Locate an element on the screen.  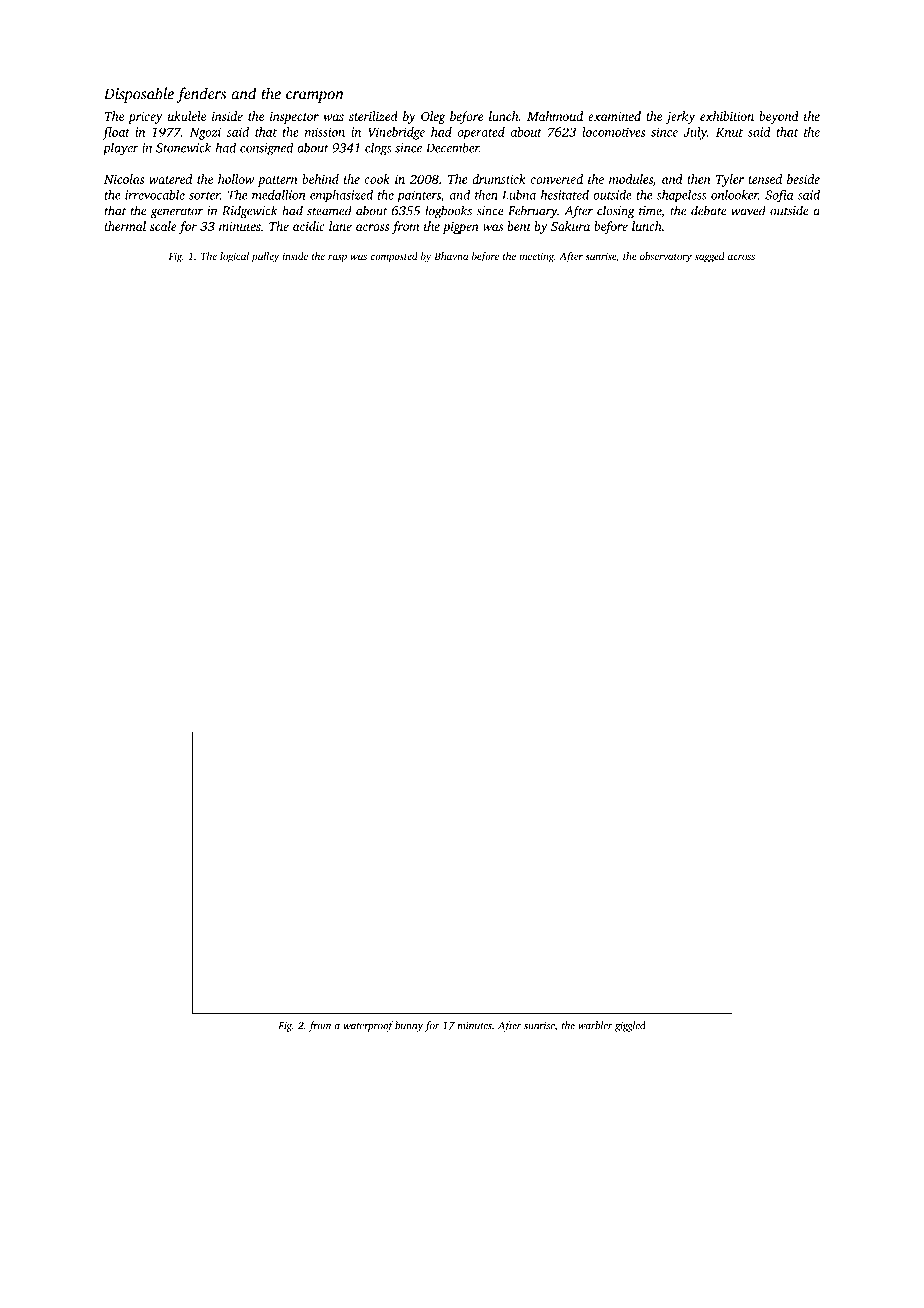
observatory is located at coordinates (666, 257).
